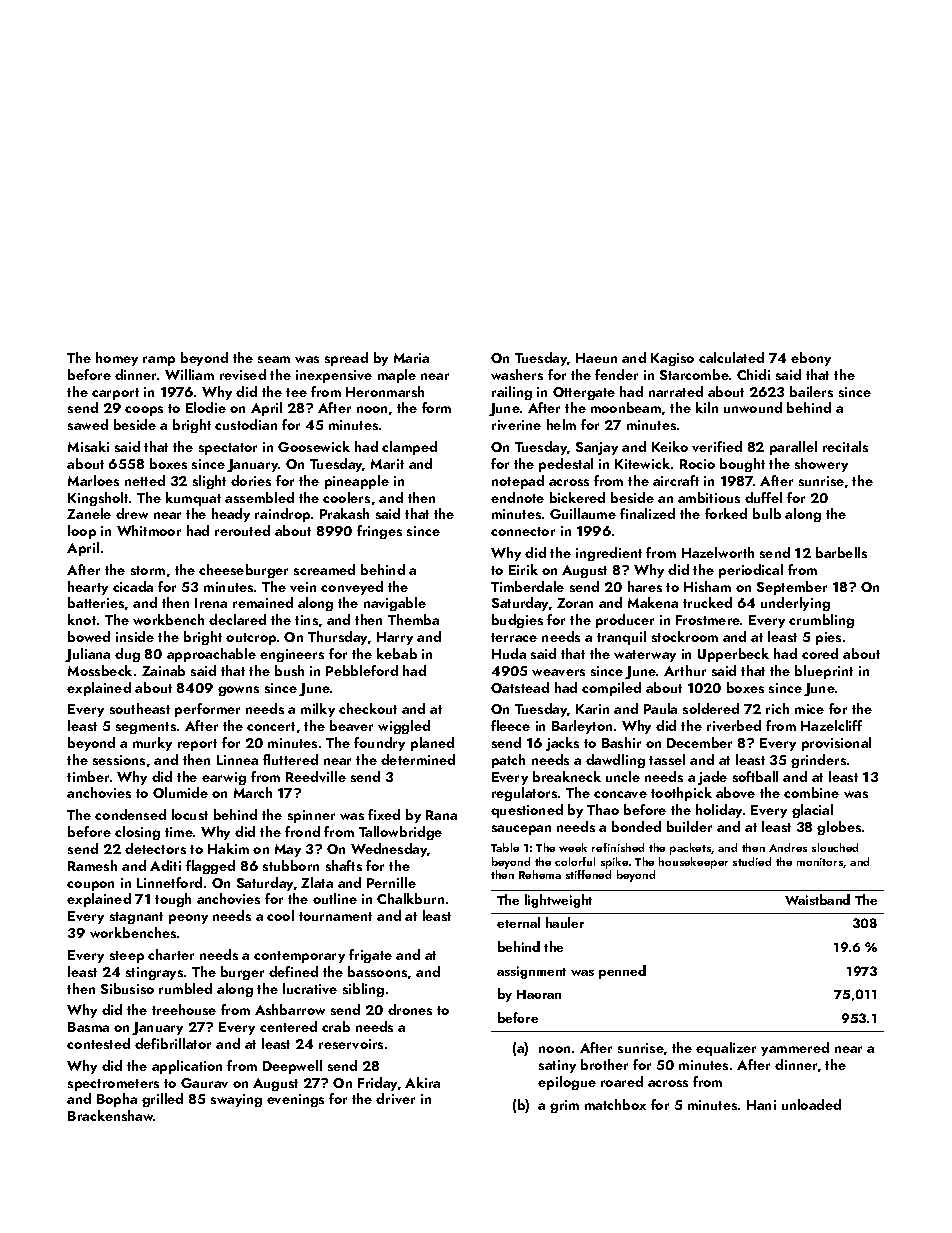  What do you see at coordinates (418, 759) in the document?
I see `determined` at bounding box center [418, 759].
